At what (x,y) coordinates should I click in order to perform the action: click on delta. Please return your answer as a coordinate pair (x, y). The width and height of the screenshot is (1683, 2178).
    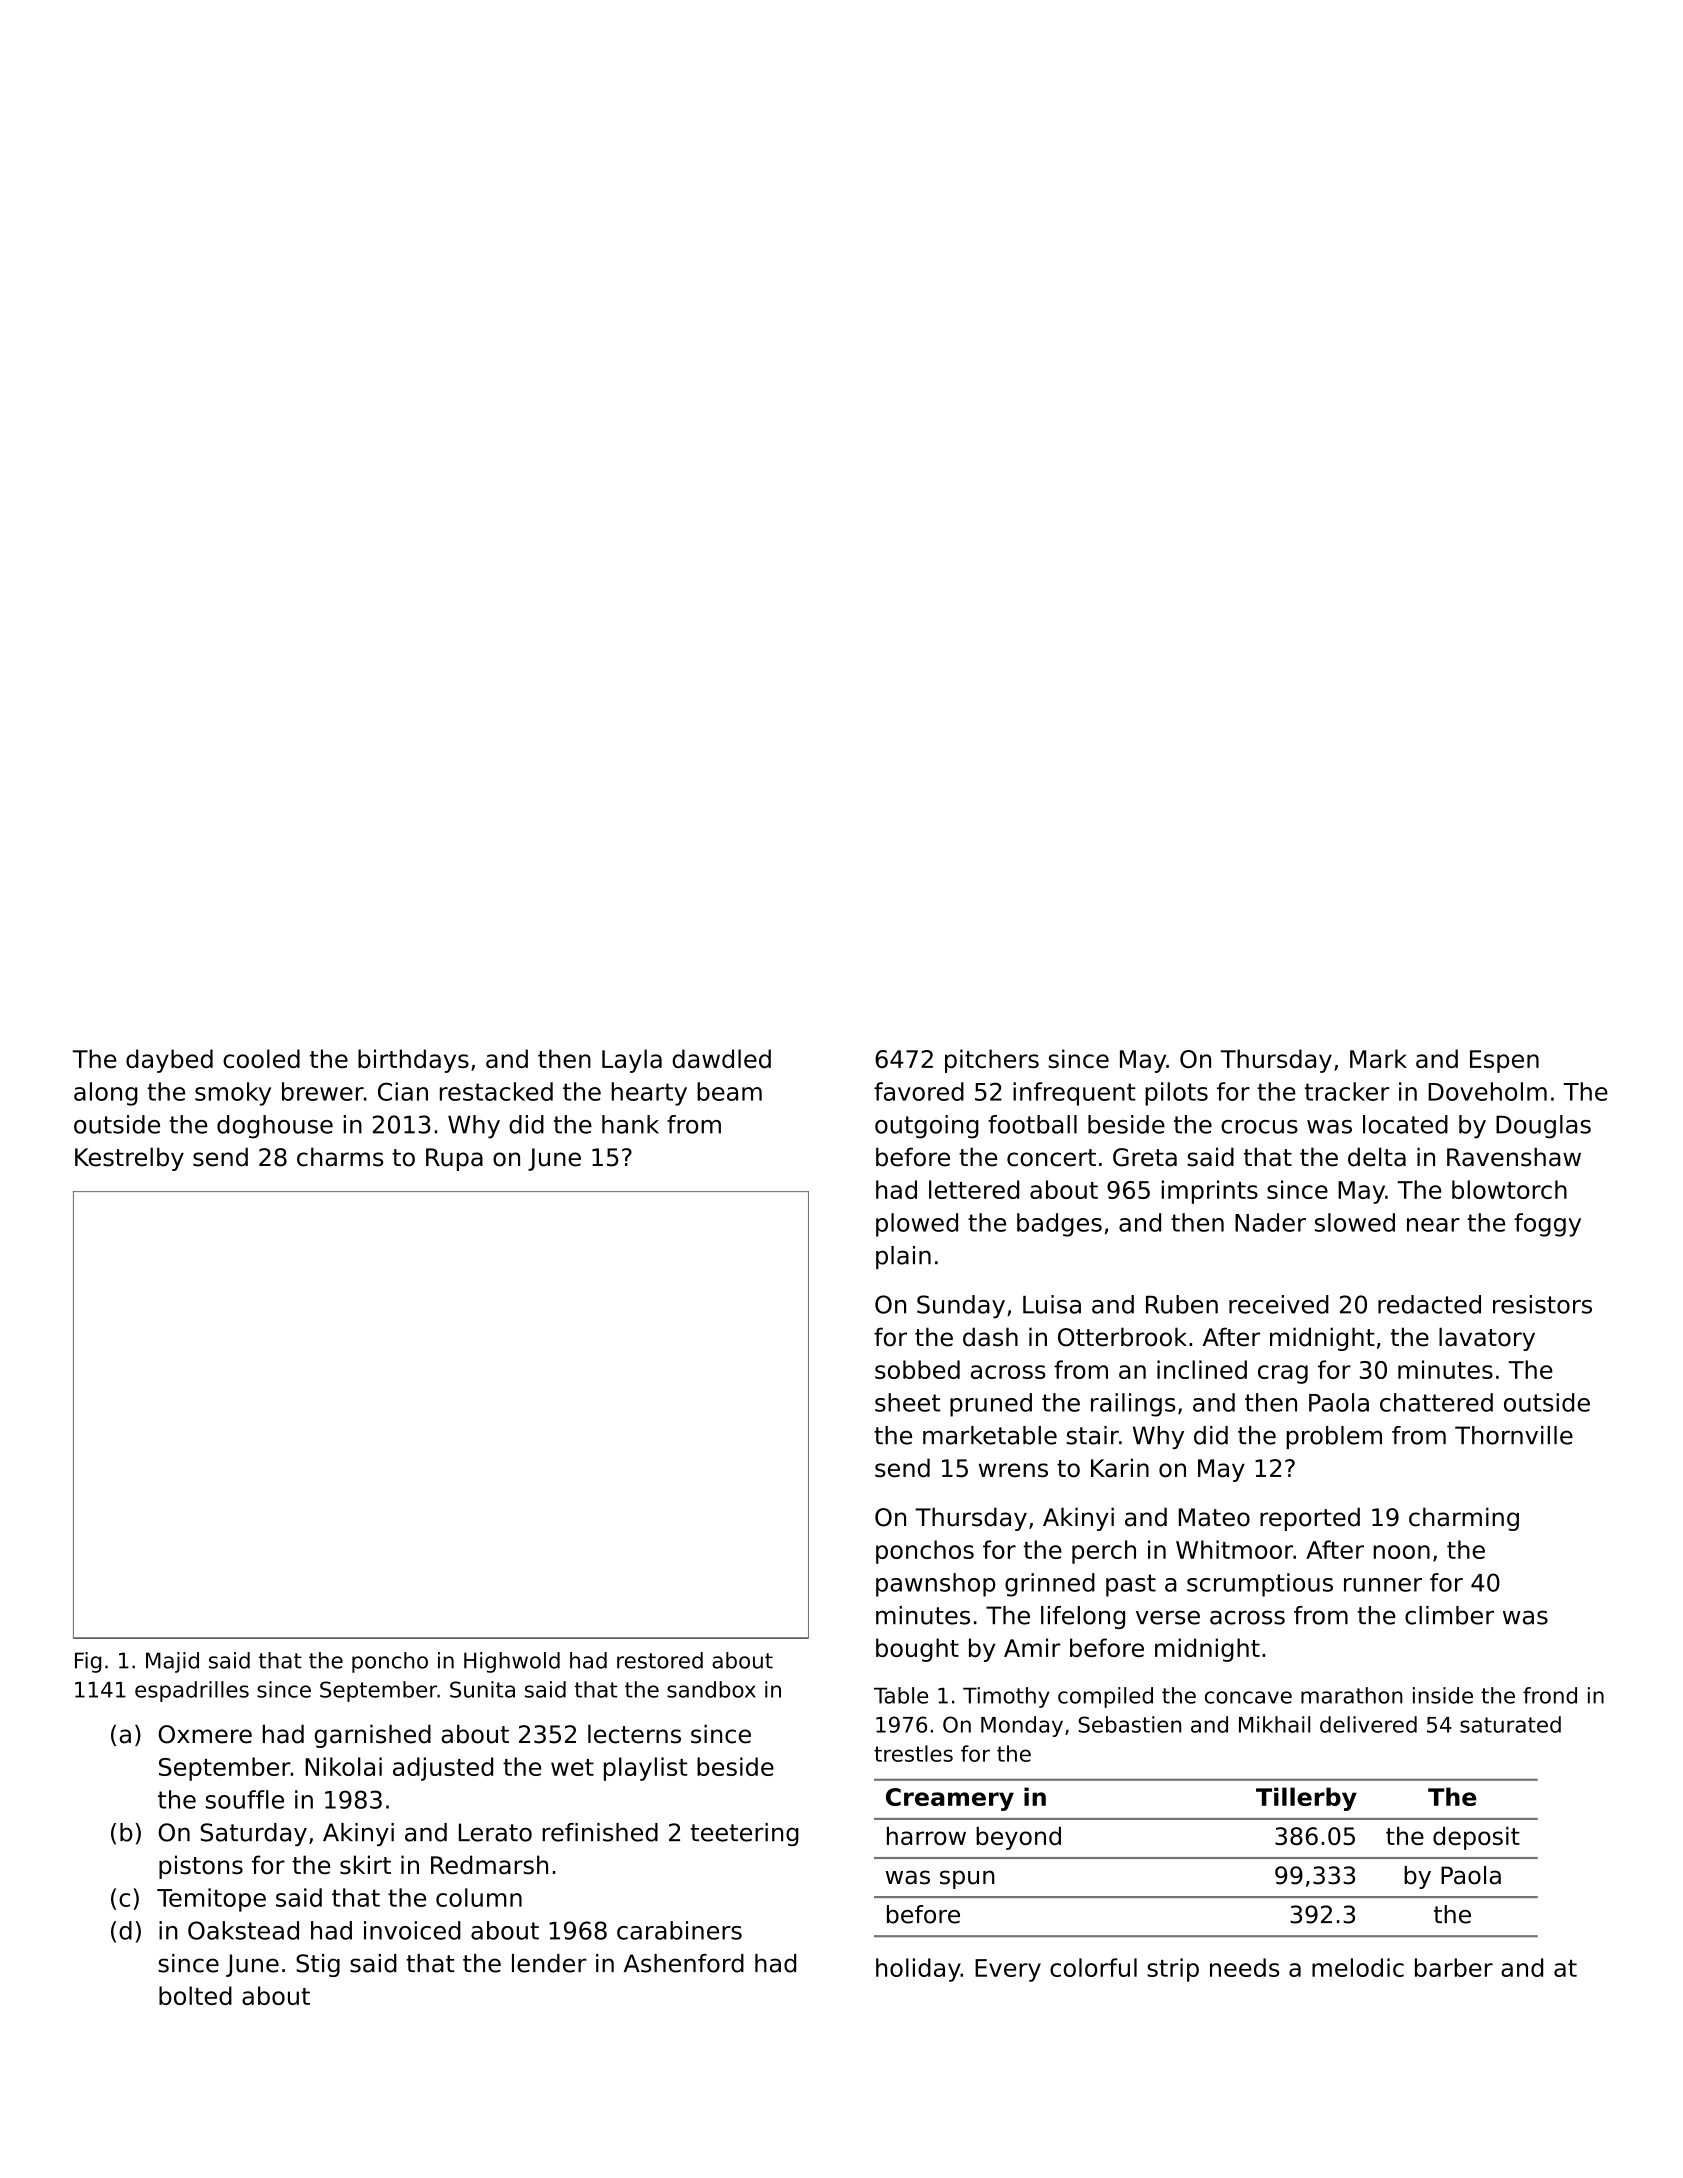
    Looking at the image, I should click on (1377, 1157).
